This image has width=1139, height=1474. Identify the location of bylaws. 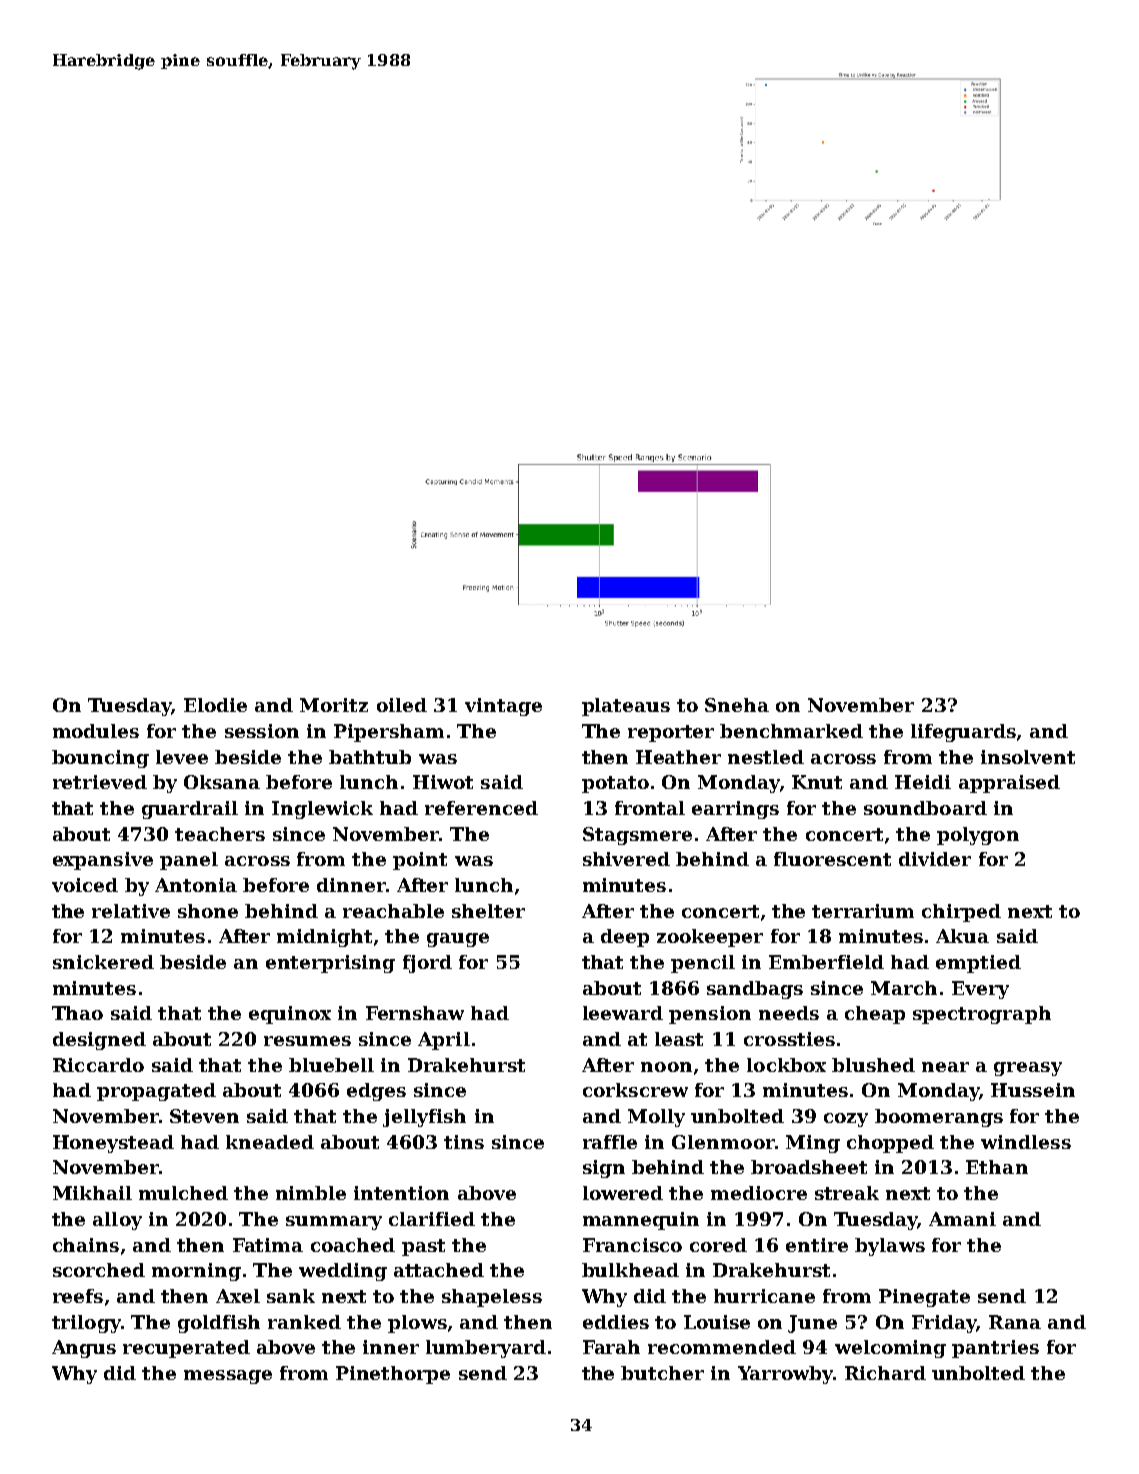
(890, 1247).
